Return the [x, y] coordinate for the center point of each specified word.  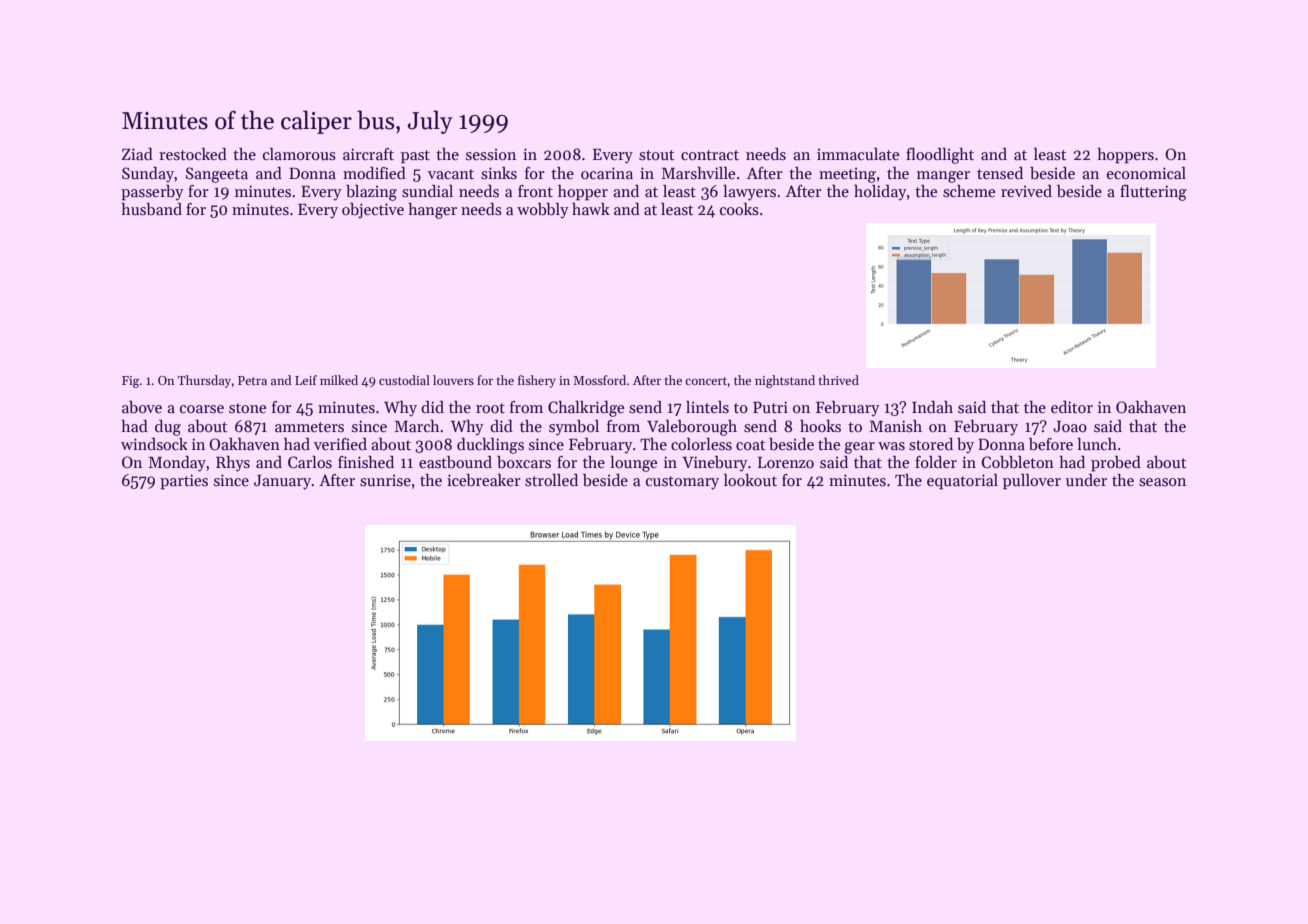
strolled [551, 480]
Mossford [599, 380]
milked [339, 380]
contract [710, 155]
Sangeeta [217, 175]
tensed [1000, 173]
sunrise [385, 480]
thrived [839, 380]
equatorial [962, 482]
